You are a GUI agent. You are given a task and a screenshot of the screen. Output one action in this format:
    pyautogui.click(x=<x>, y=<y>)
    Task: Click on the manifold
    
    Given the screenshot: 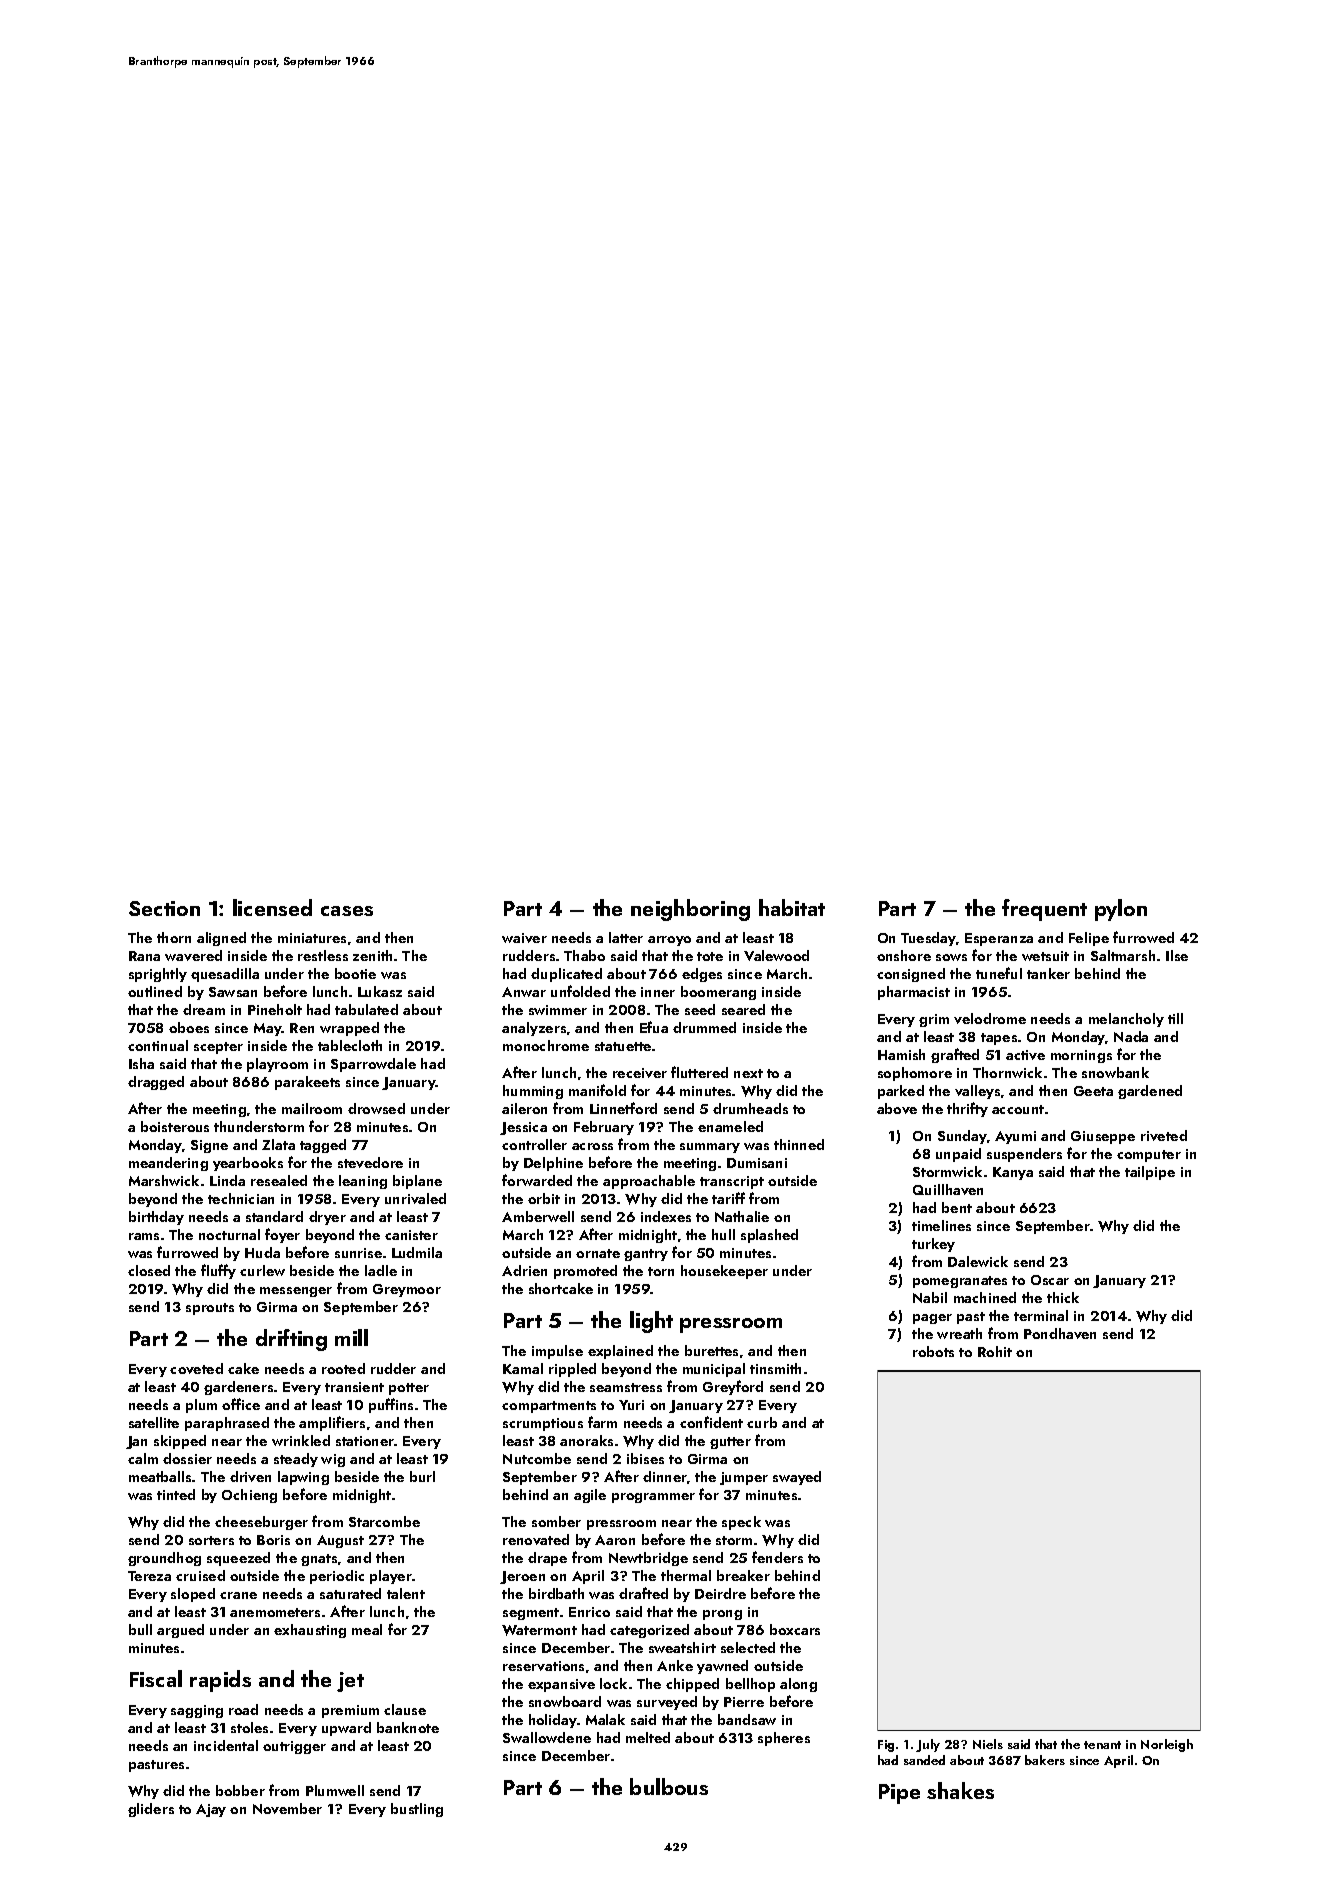 What is the action you would take?
    pyautogui.click(x=597, y=1090)
